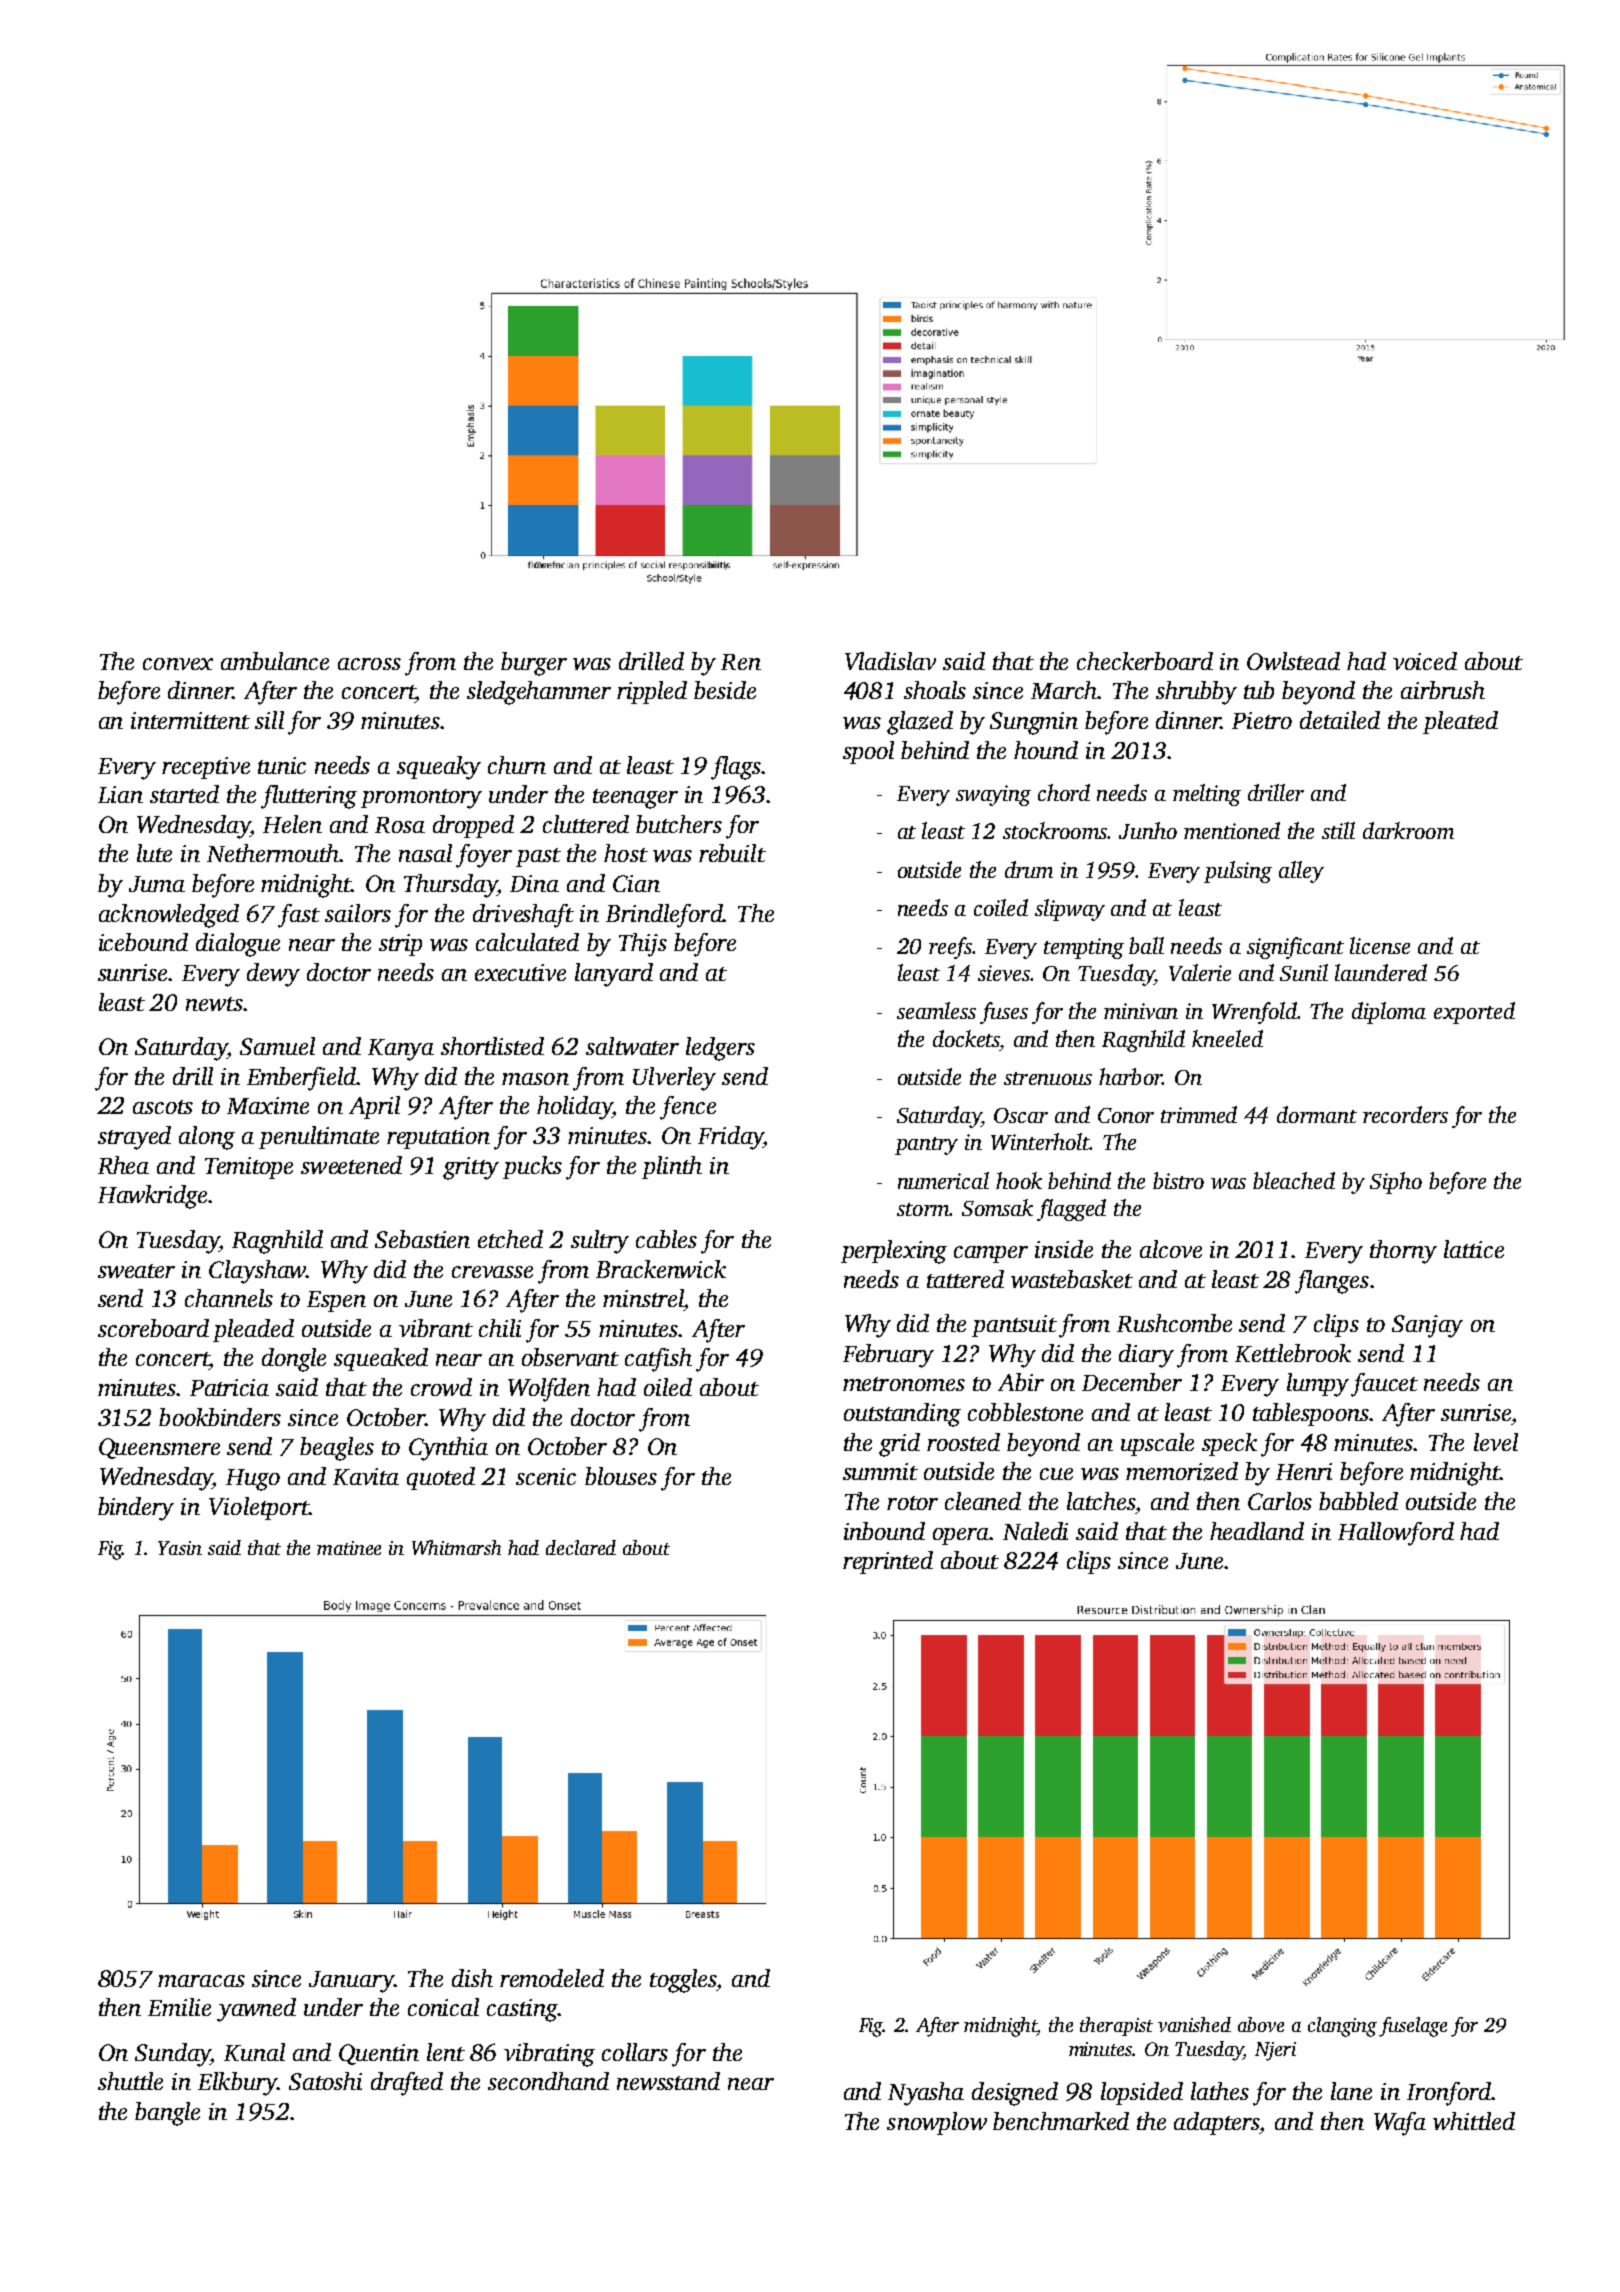  Describe the element at coordinates (548, 2081) in the document. I see `secondhand` at that location.
